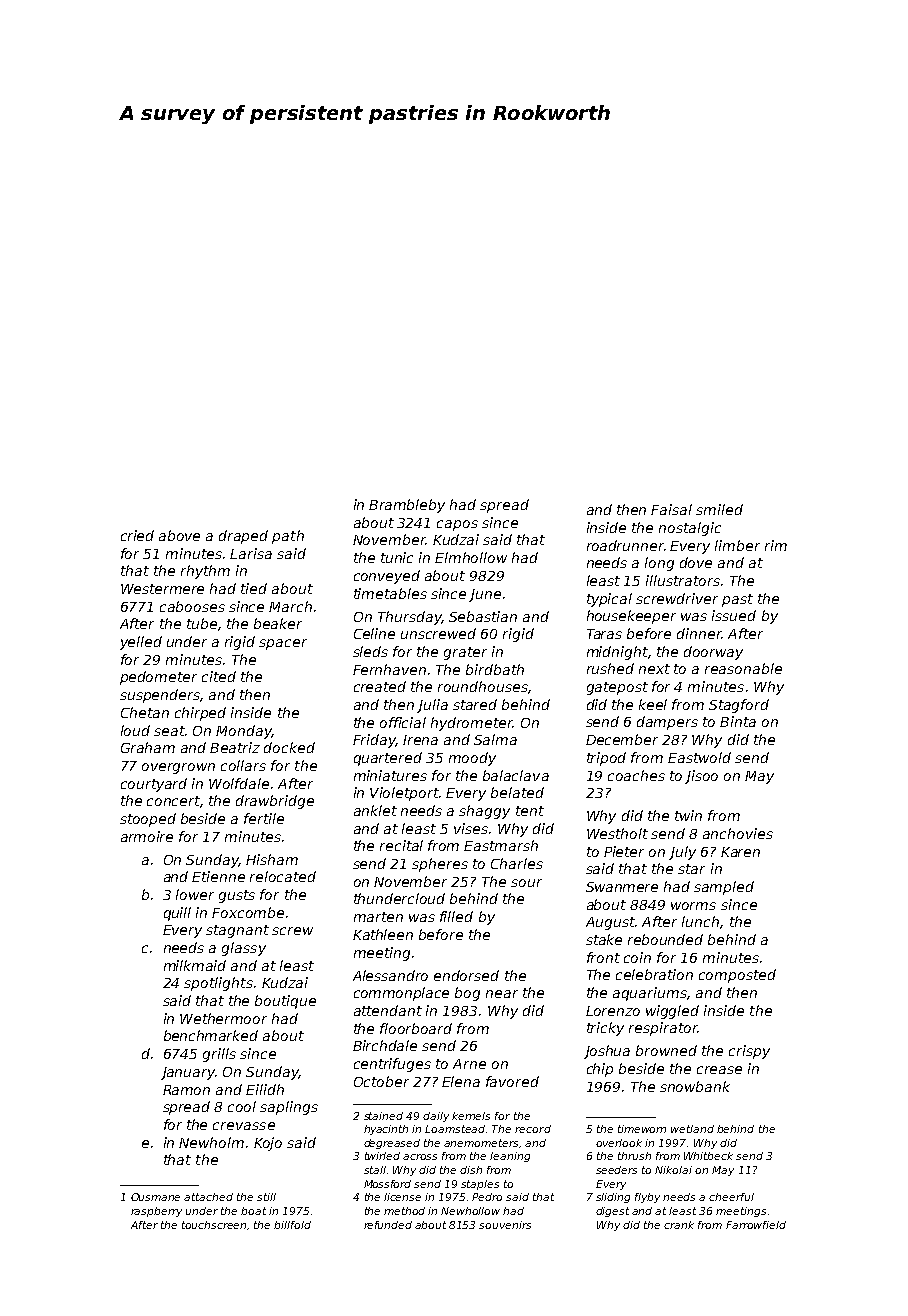 This page has width=908, height=1316. I want to click on Chetan, so click(145, 712).
